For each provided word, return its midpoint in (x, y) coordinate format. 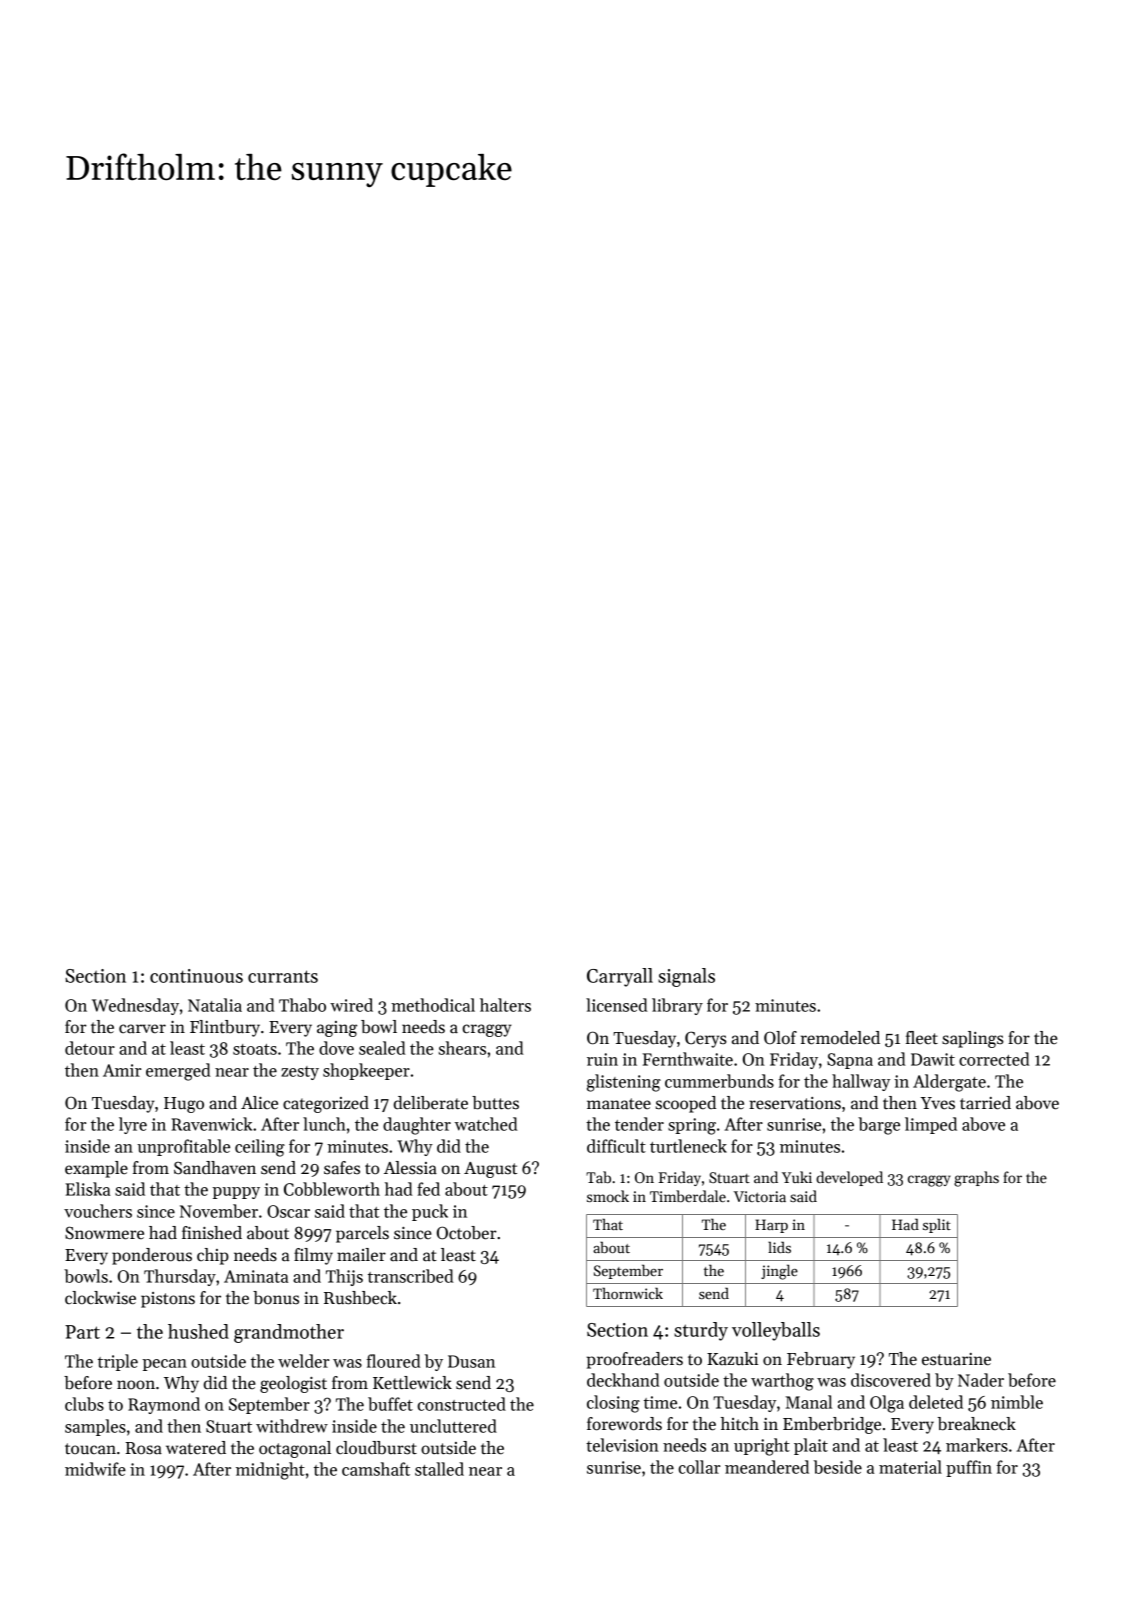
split (937, 1225)
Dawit (933, 1059)
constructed (461, 1404)
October (467, 1233)
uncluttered (453, 1426)
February (821, 1360)
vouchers (98, 1211)
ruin (602, 1059)
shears (462, 1048)
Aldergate (949, 1083)
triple (118, 1362)
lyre (133, 1125)
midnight (270, 1471)
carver (142, 1029)
